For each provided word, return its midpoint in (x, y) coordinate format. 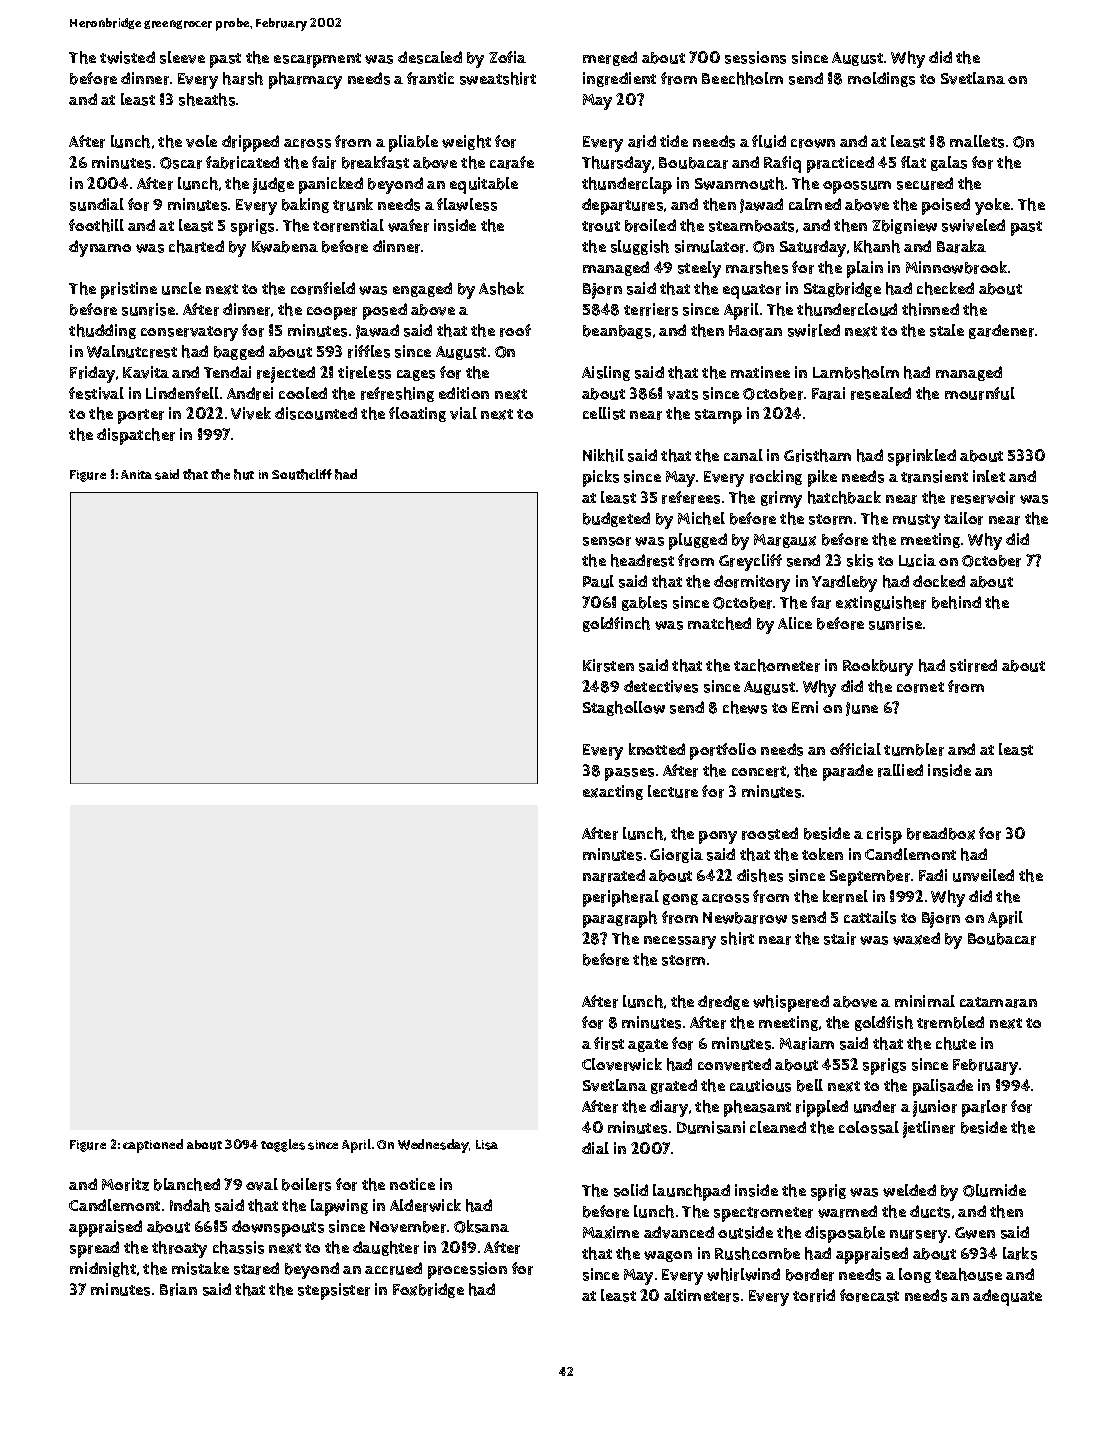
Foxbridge (428, 1290)
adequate (1007, 1297)
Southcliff (302, 474)
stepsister (334, 1291)
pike (822, 478)
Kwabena (285, 247)
